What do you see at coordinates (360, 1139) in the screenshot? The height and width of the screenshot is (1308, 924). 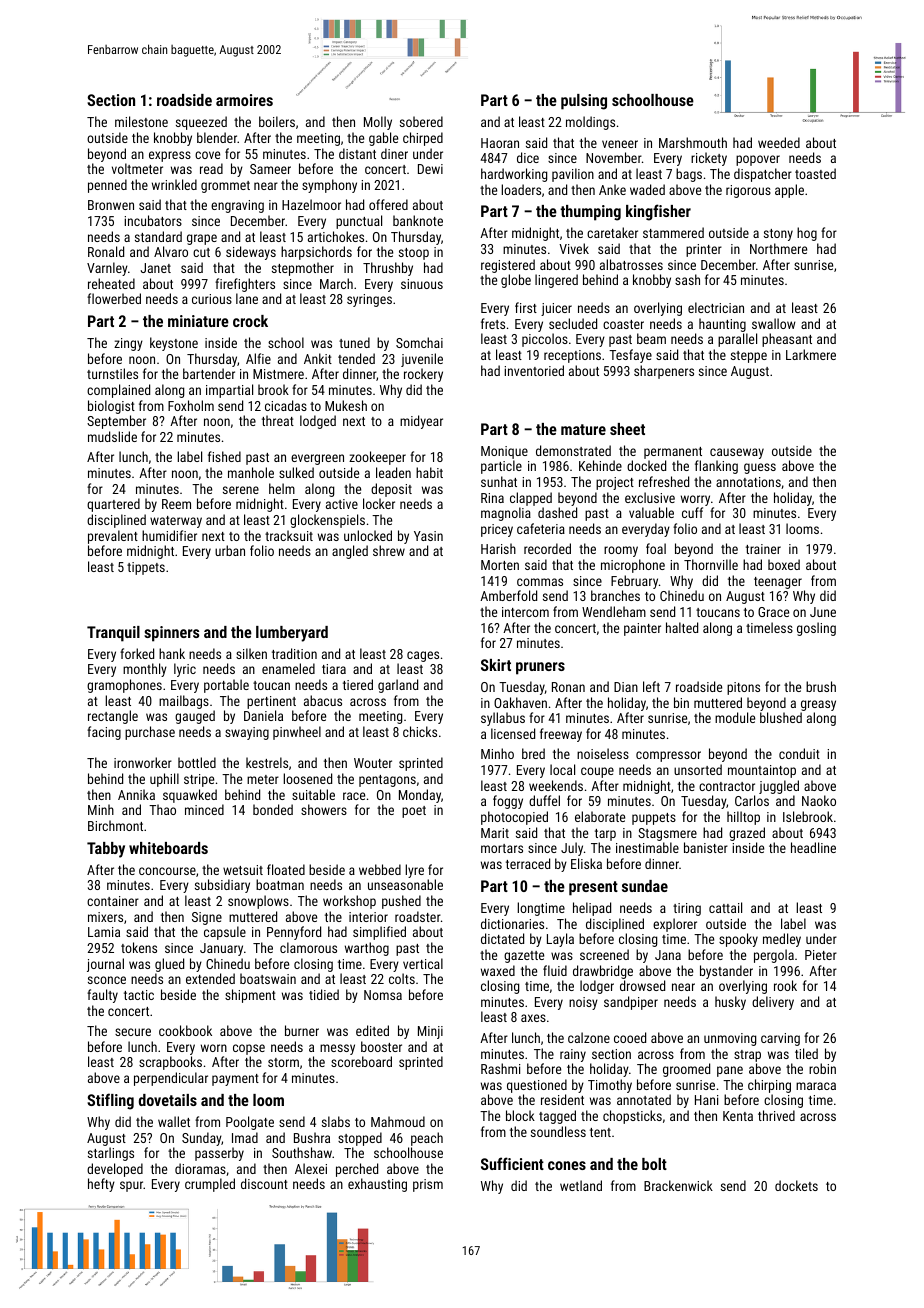 I see `stopped` at bounding box center [360, 1139].
